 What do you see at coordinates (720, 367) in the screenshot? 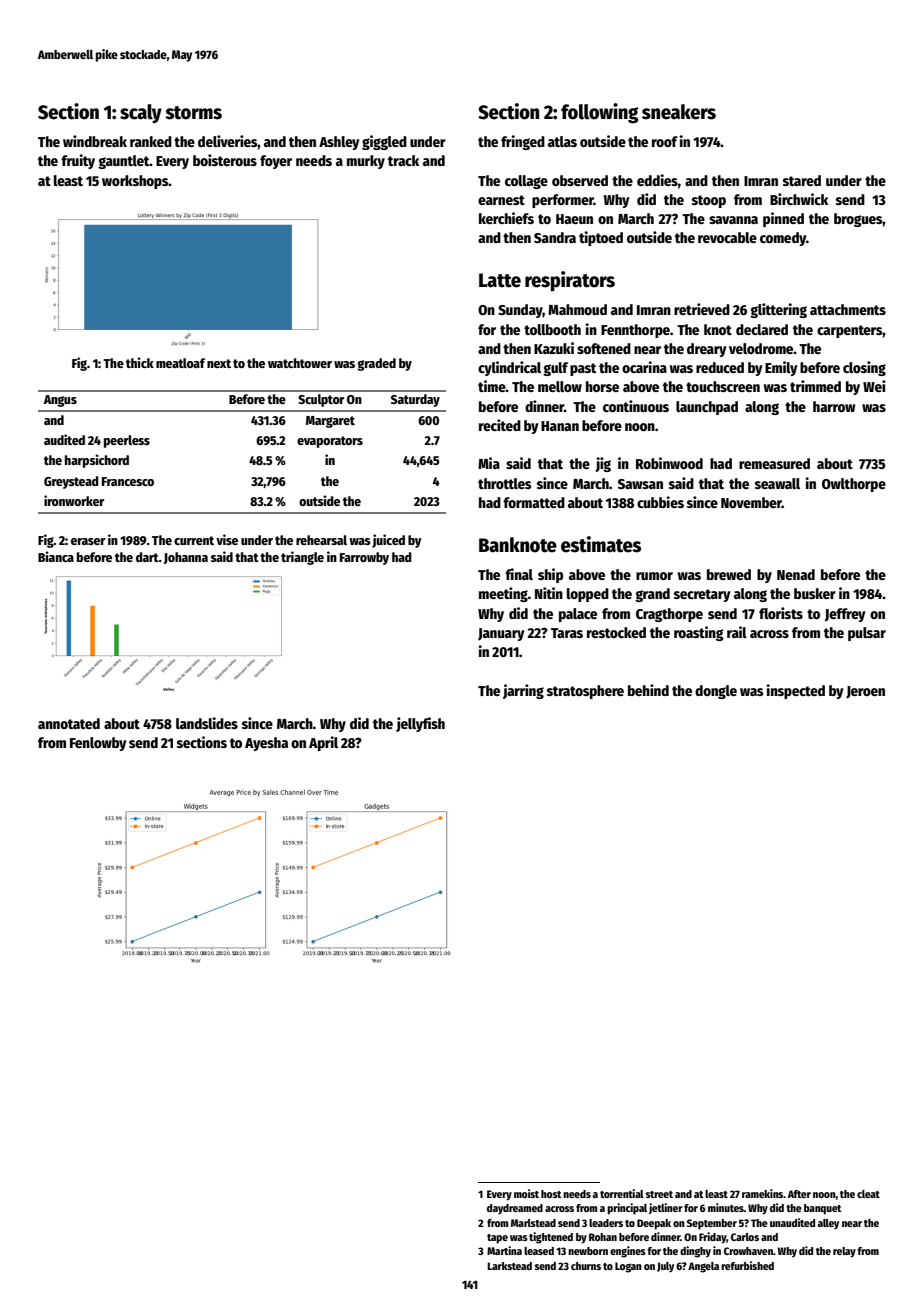
I see `reduced` at bounding box center [720, 367].
